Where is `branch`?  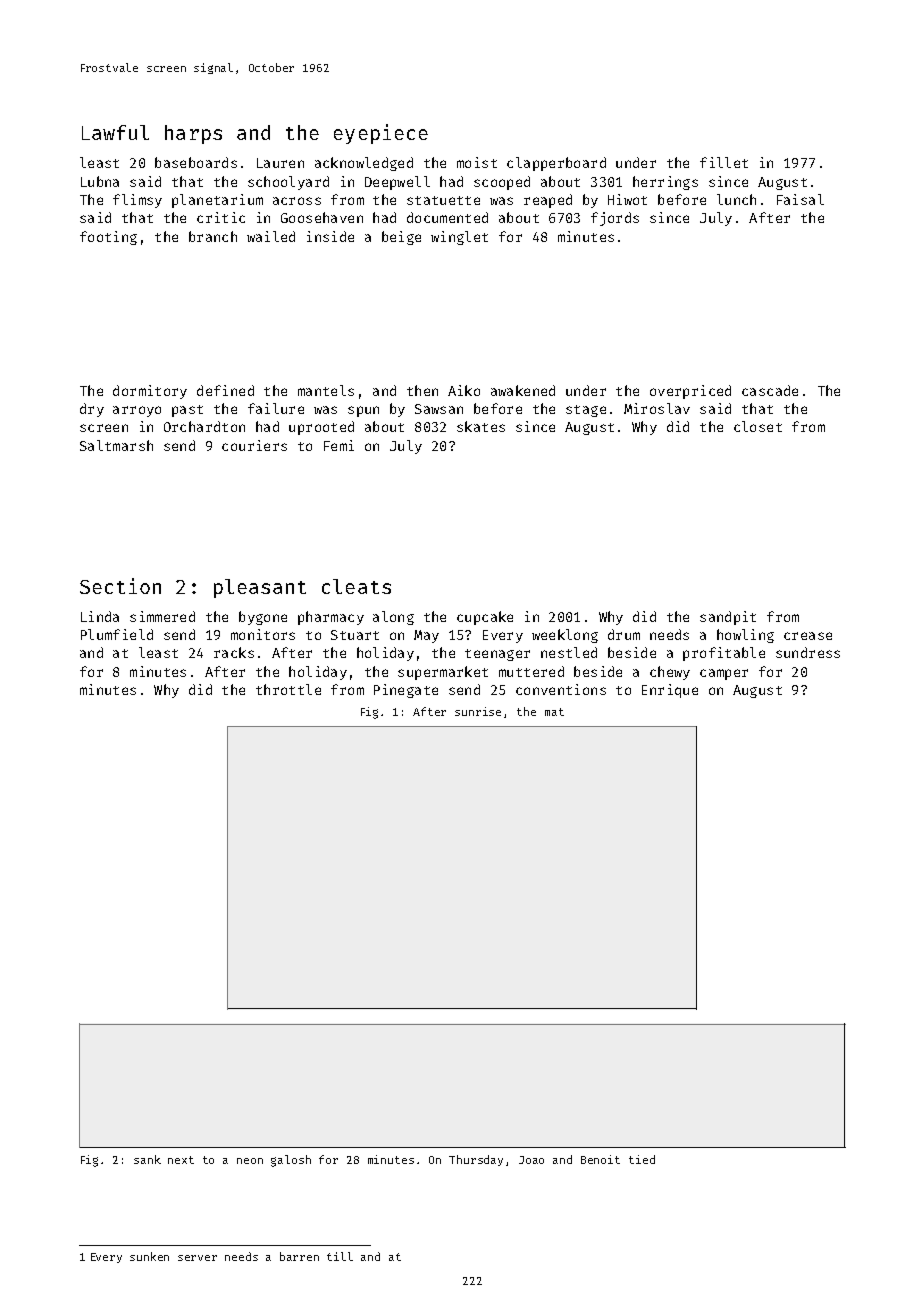
branch is located at coordinates (213, 236).
